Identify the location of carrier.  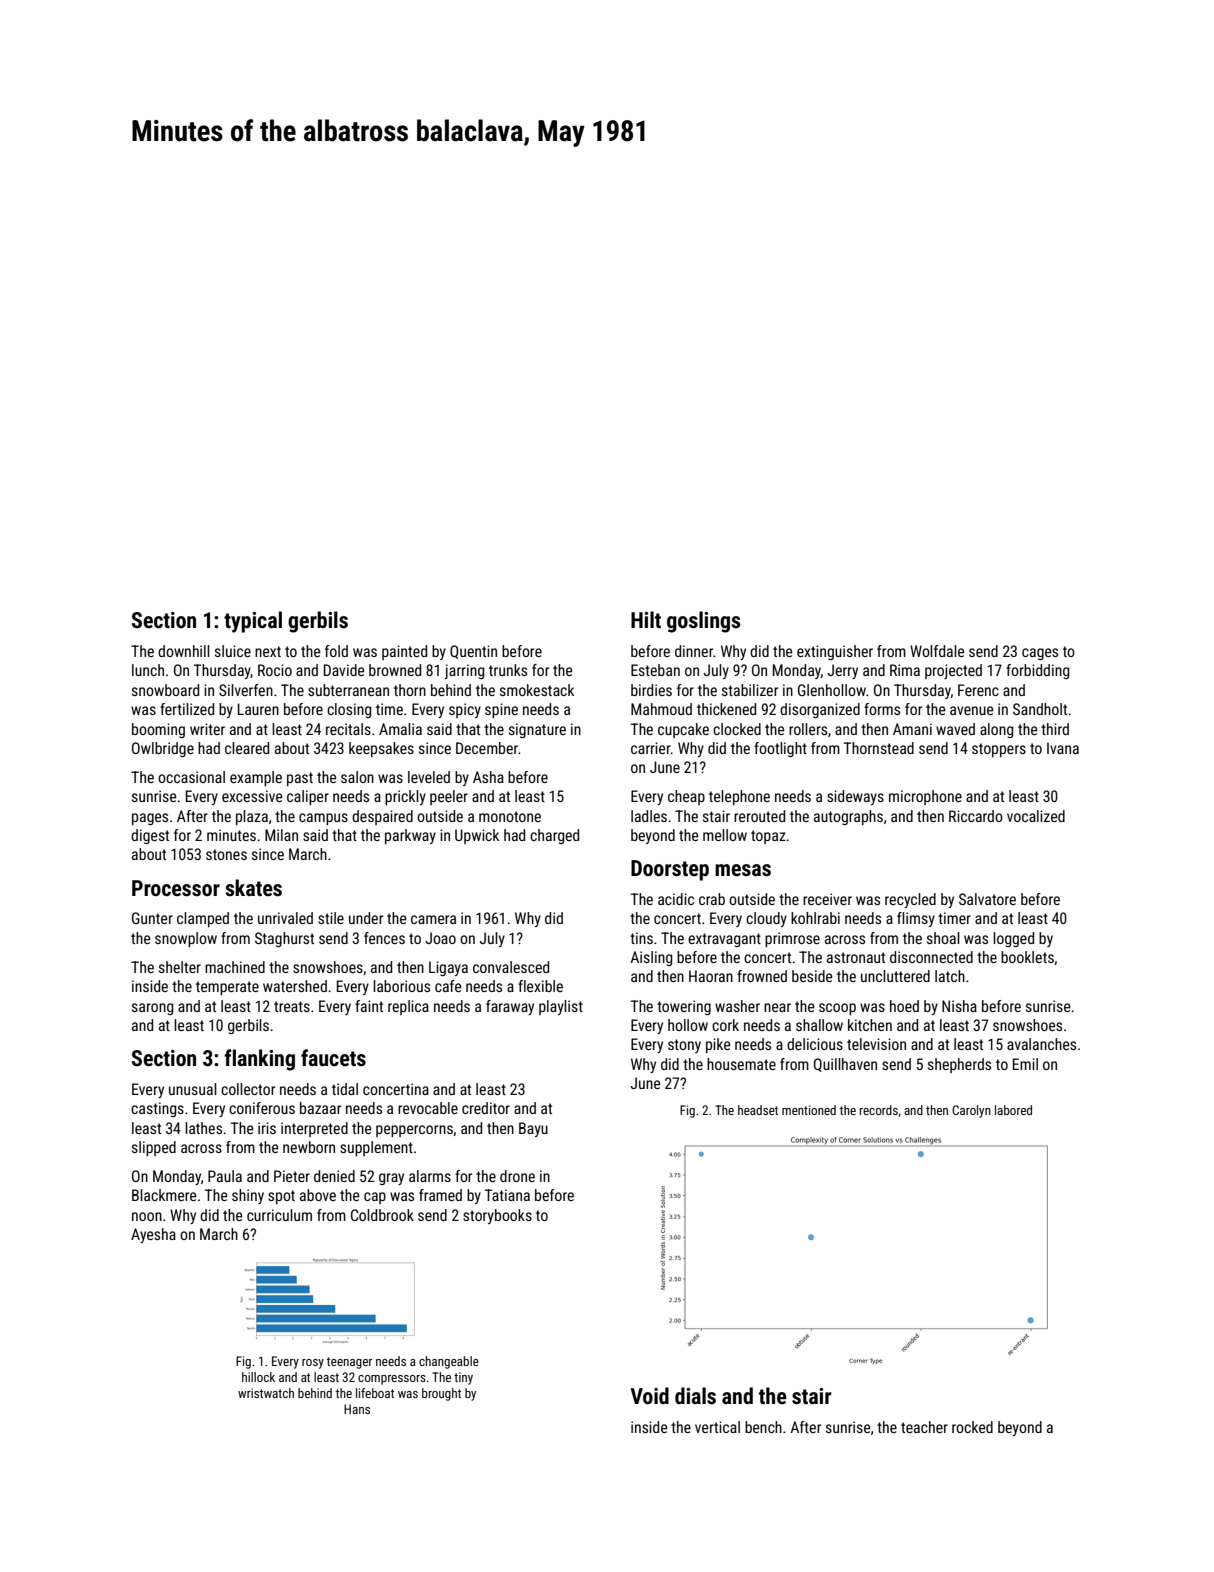
(651, 748).
